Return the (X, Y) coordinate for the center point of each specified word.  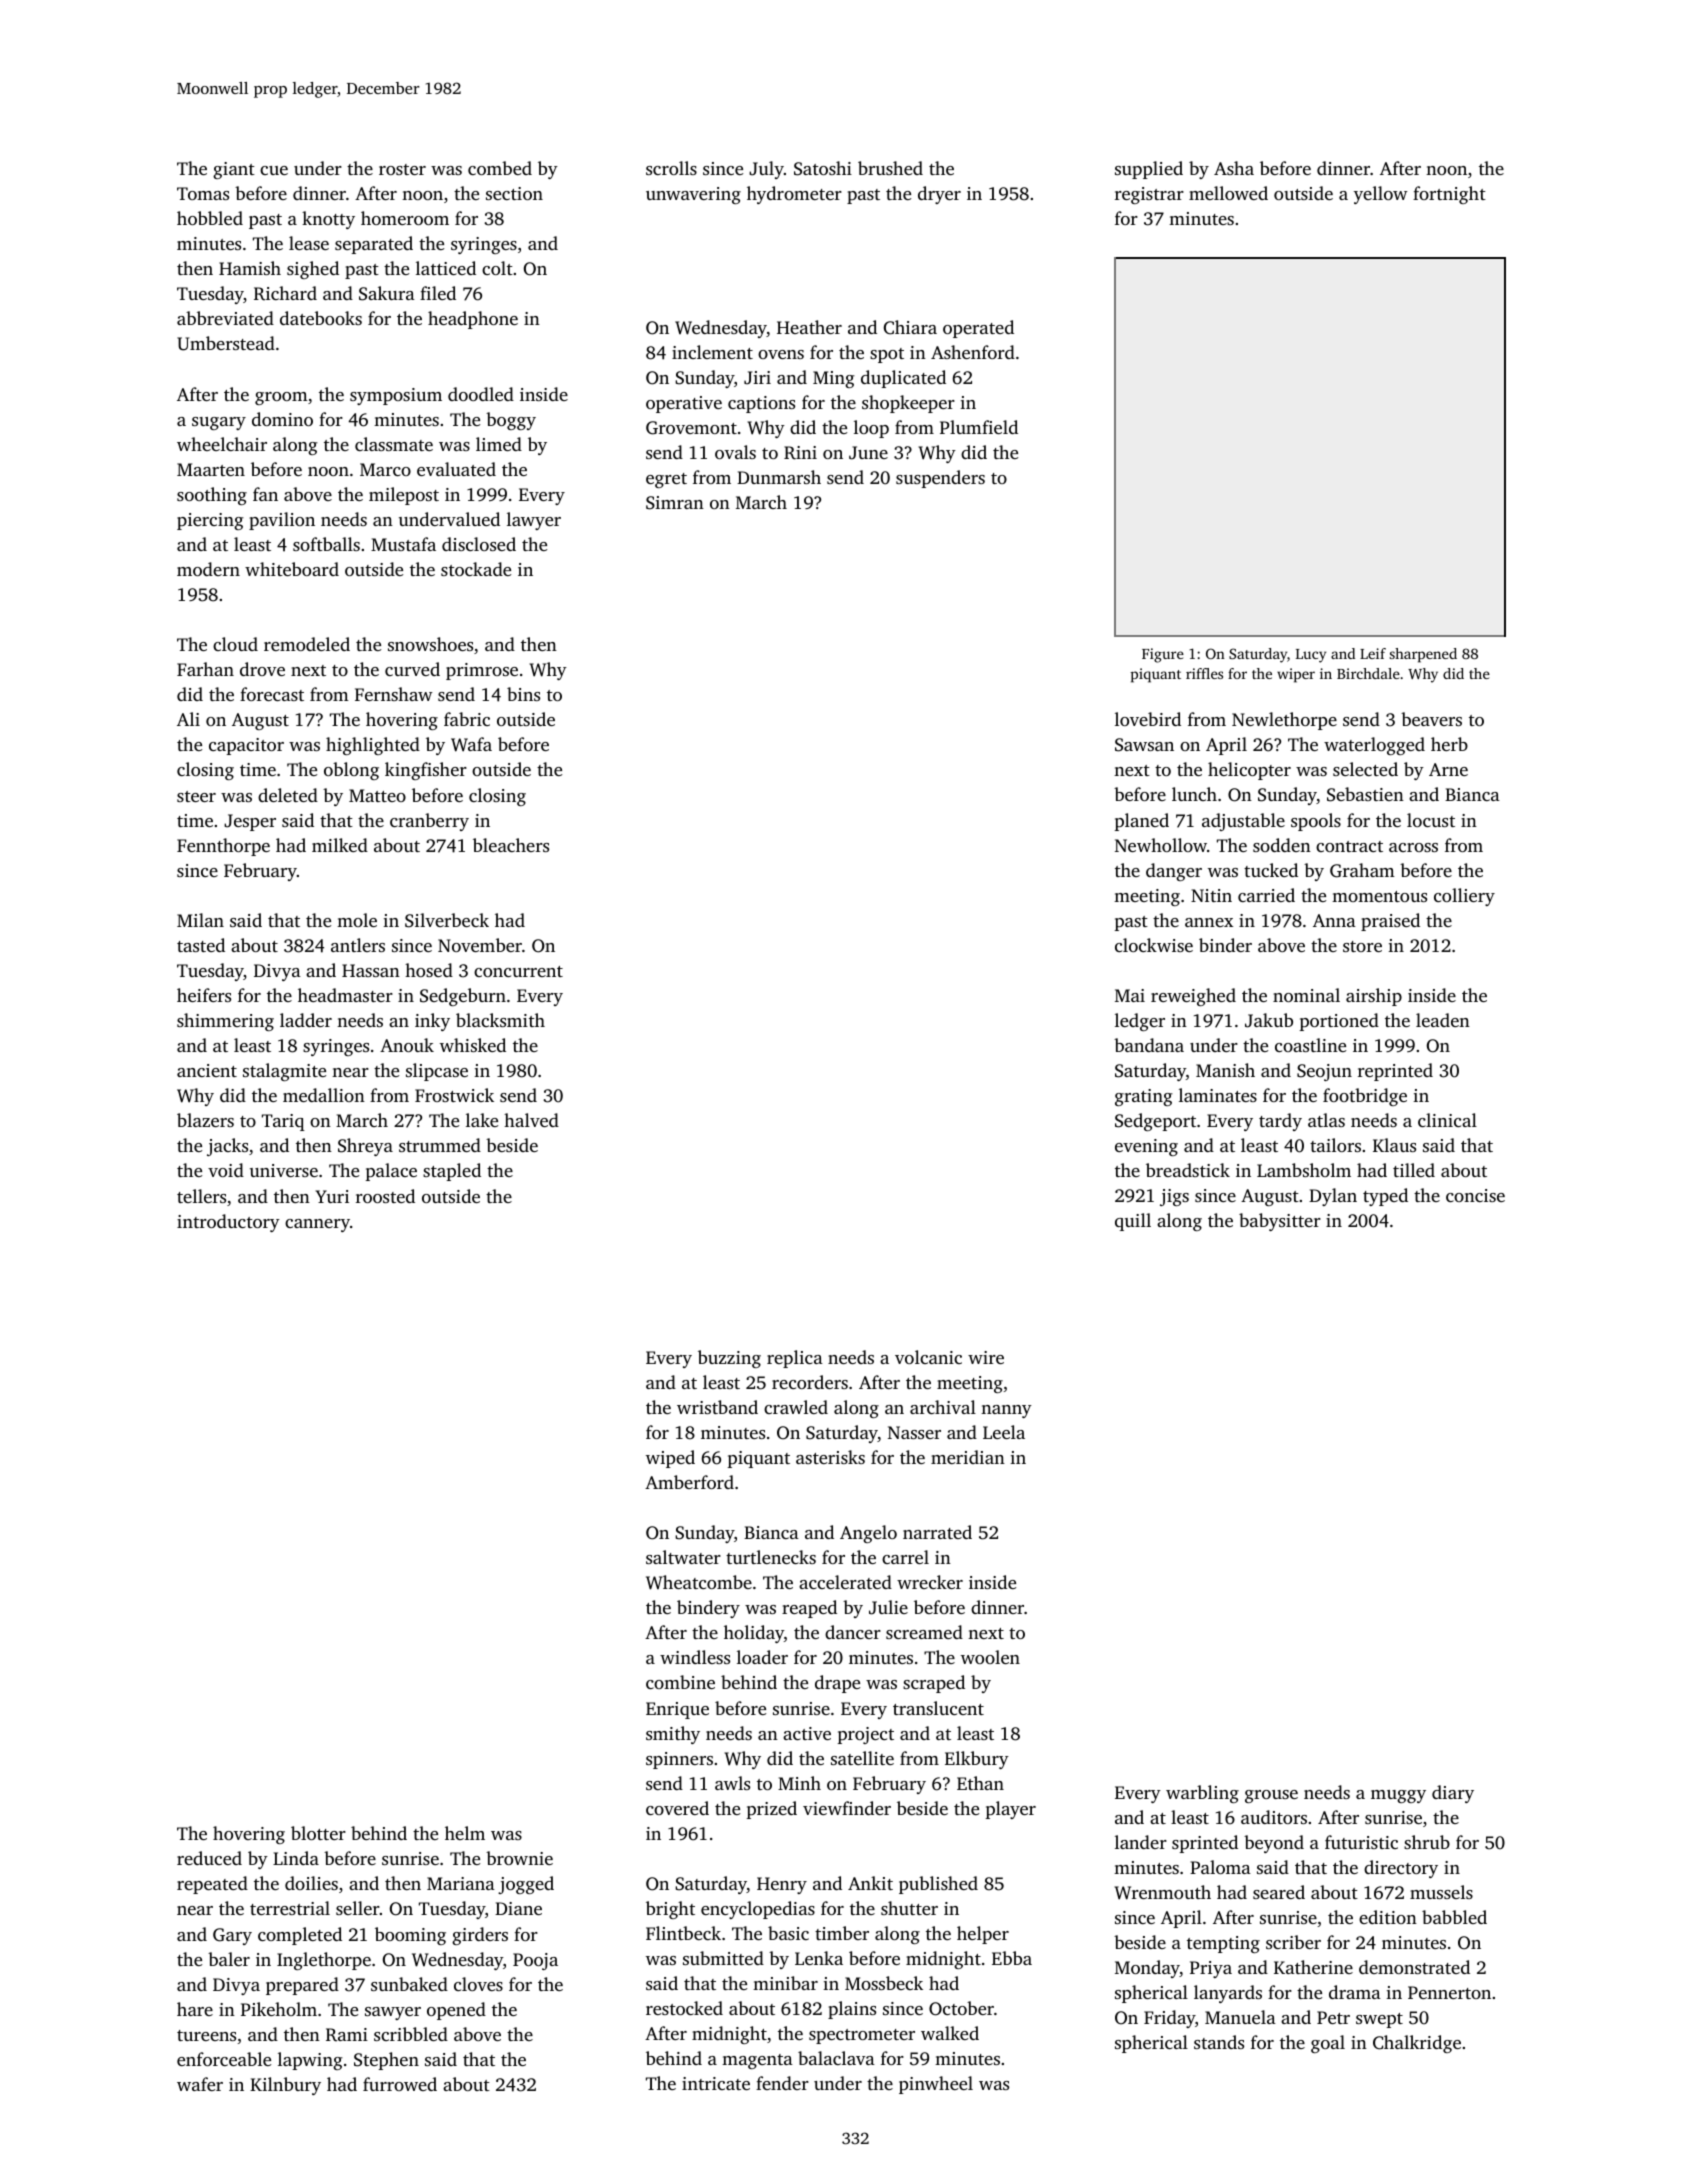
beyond (1274, 1844)
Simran (675, 503)
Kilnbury (285, 2086)
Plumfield (979, 427)
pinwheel (936, 2085)
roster (402, 169)
